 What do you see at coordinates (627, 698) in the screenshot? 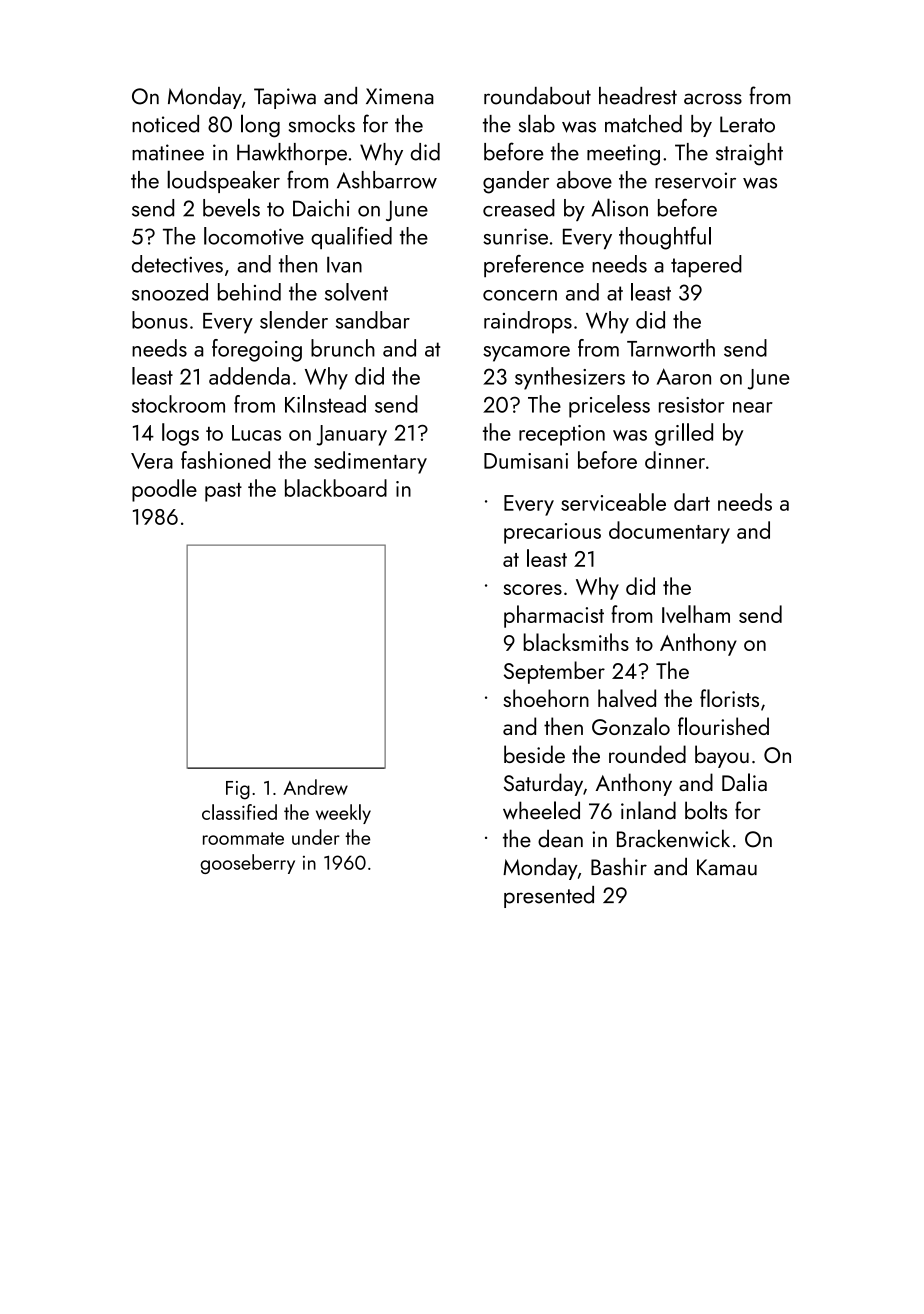
I see `halved` at bounding box center [627, 698].
